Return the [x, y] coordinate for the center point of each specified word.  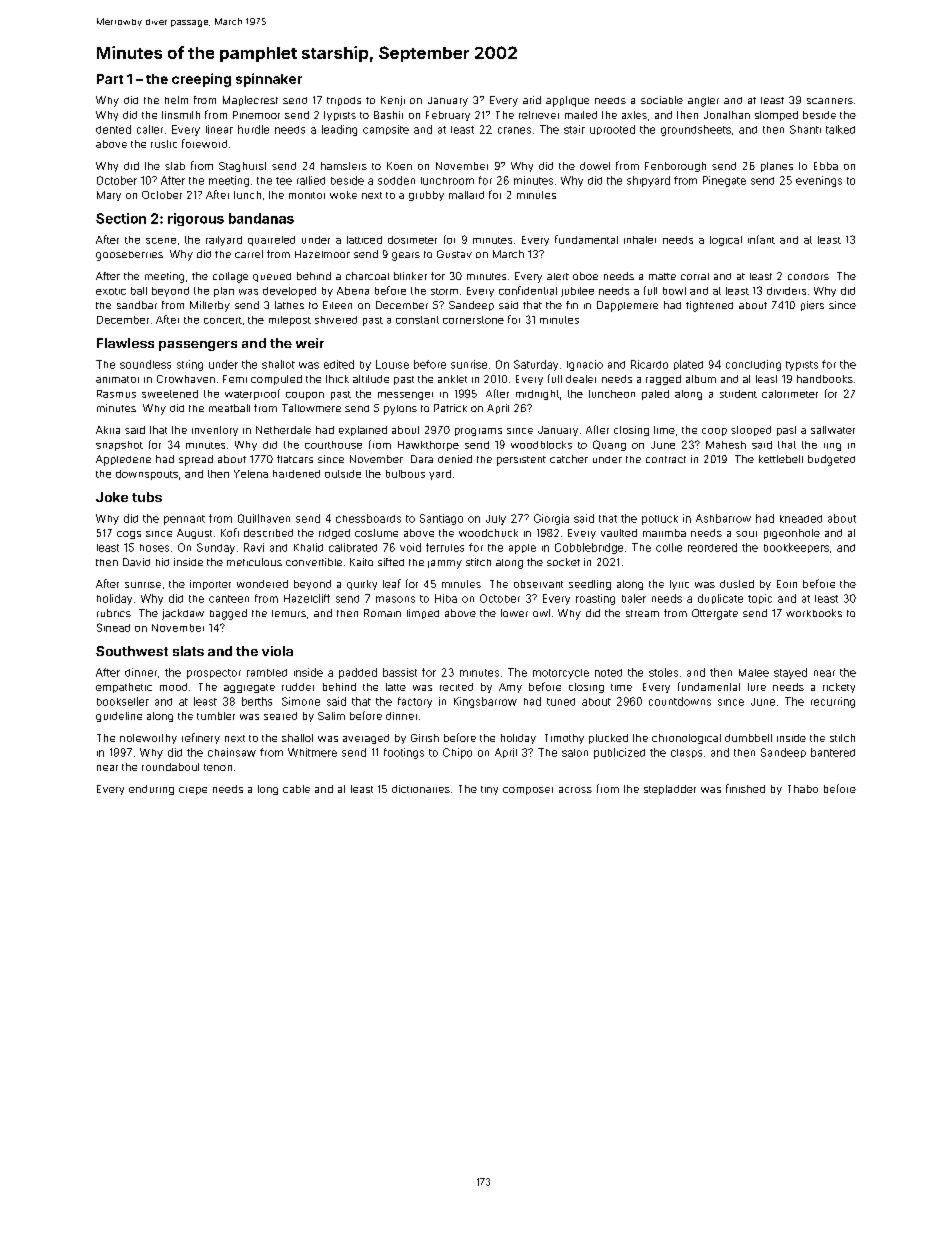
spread [196, 460]
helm [176, 100]
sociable [662, 100]
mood [173, 687]
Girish [425, 738]
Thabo [803, 789]
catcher [569, 459]
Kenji [393, 101]
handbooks [825, 379]
